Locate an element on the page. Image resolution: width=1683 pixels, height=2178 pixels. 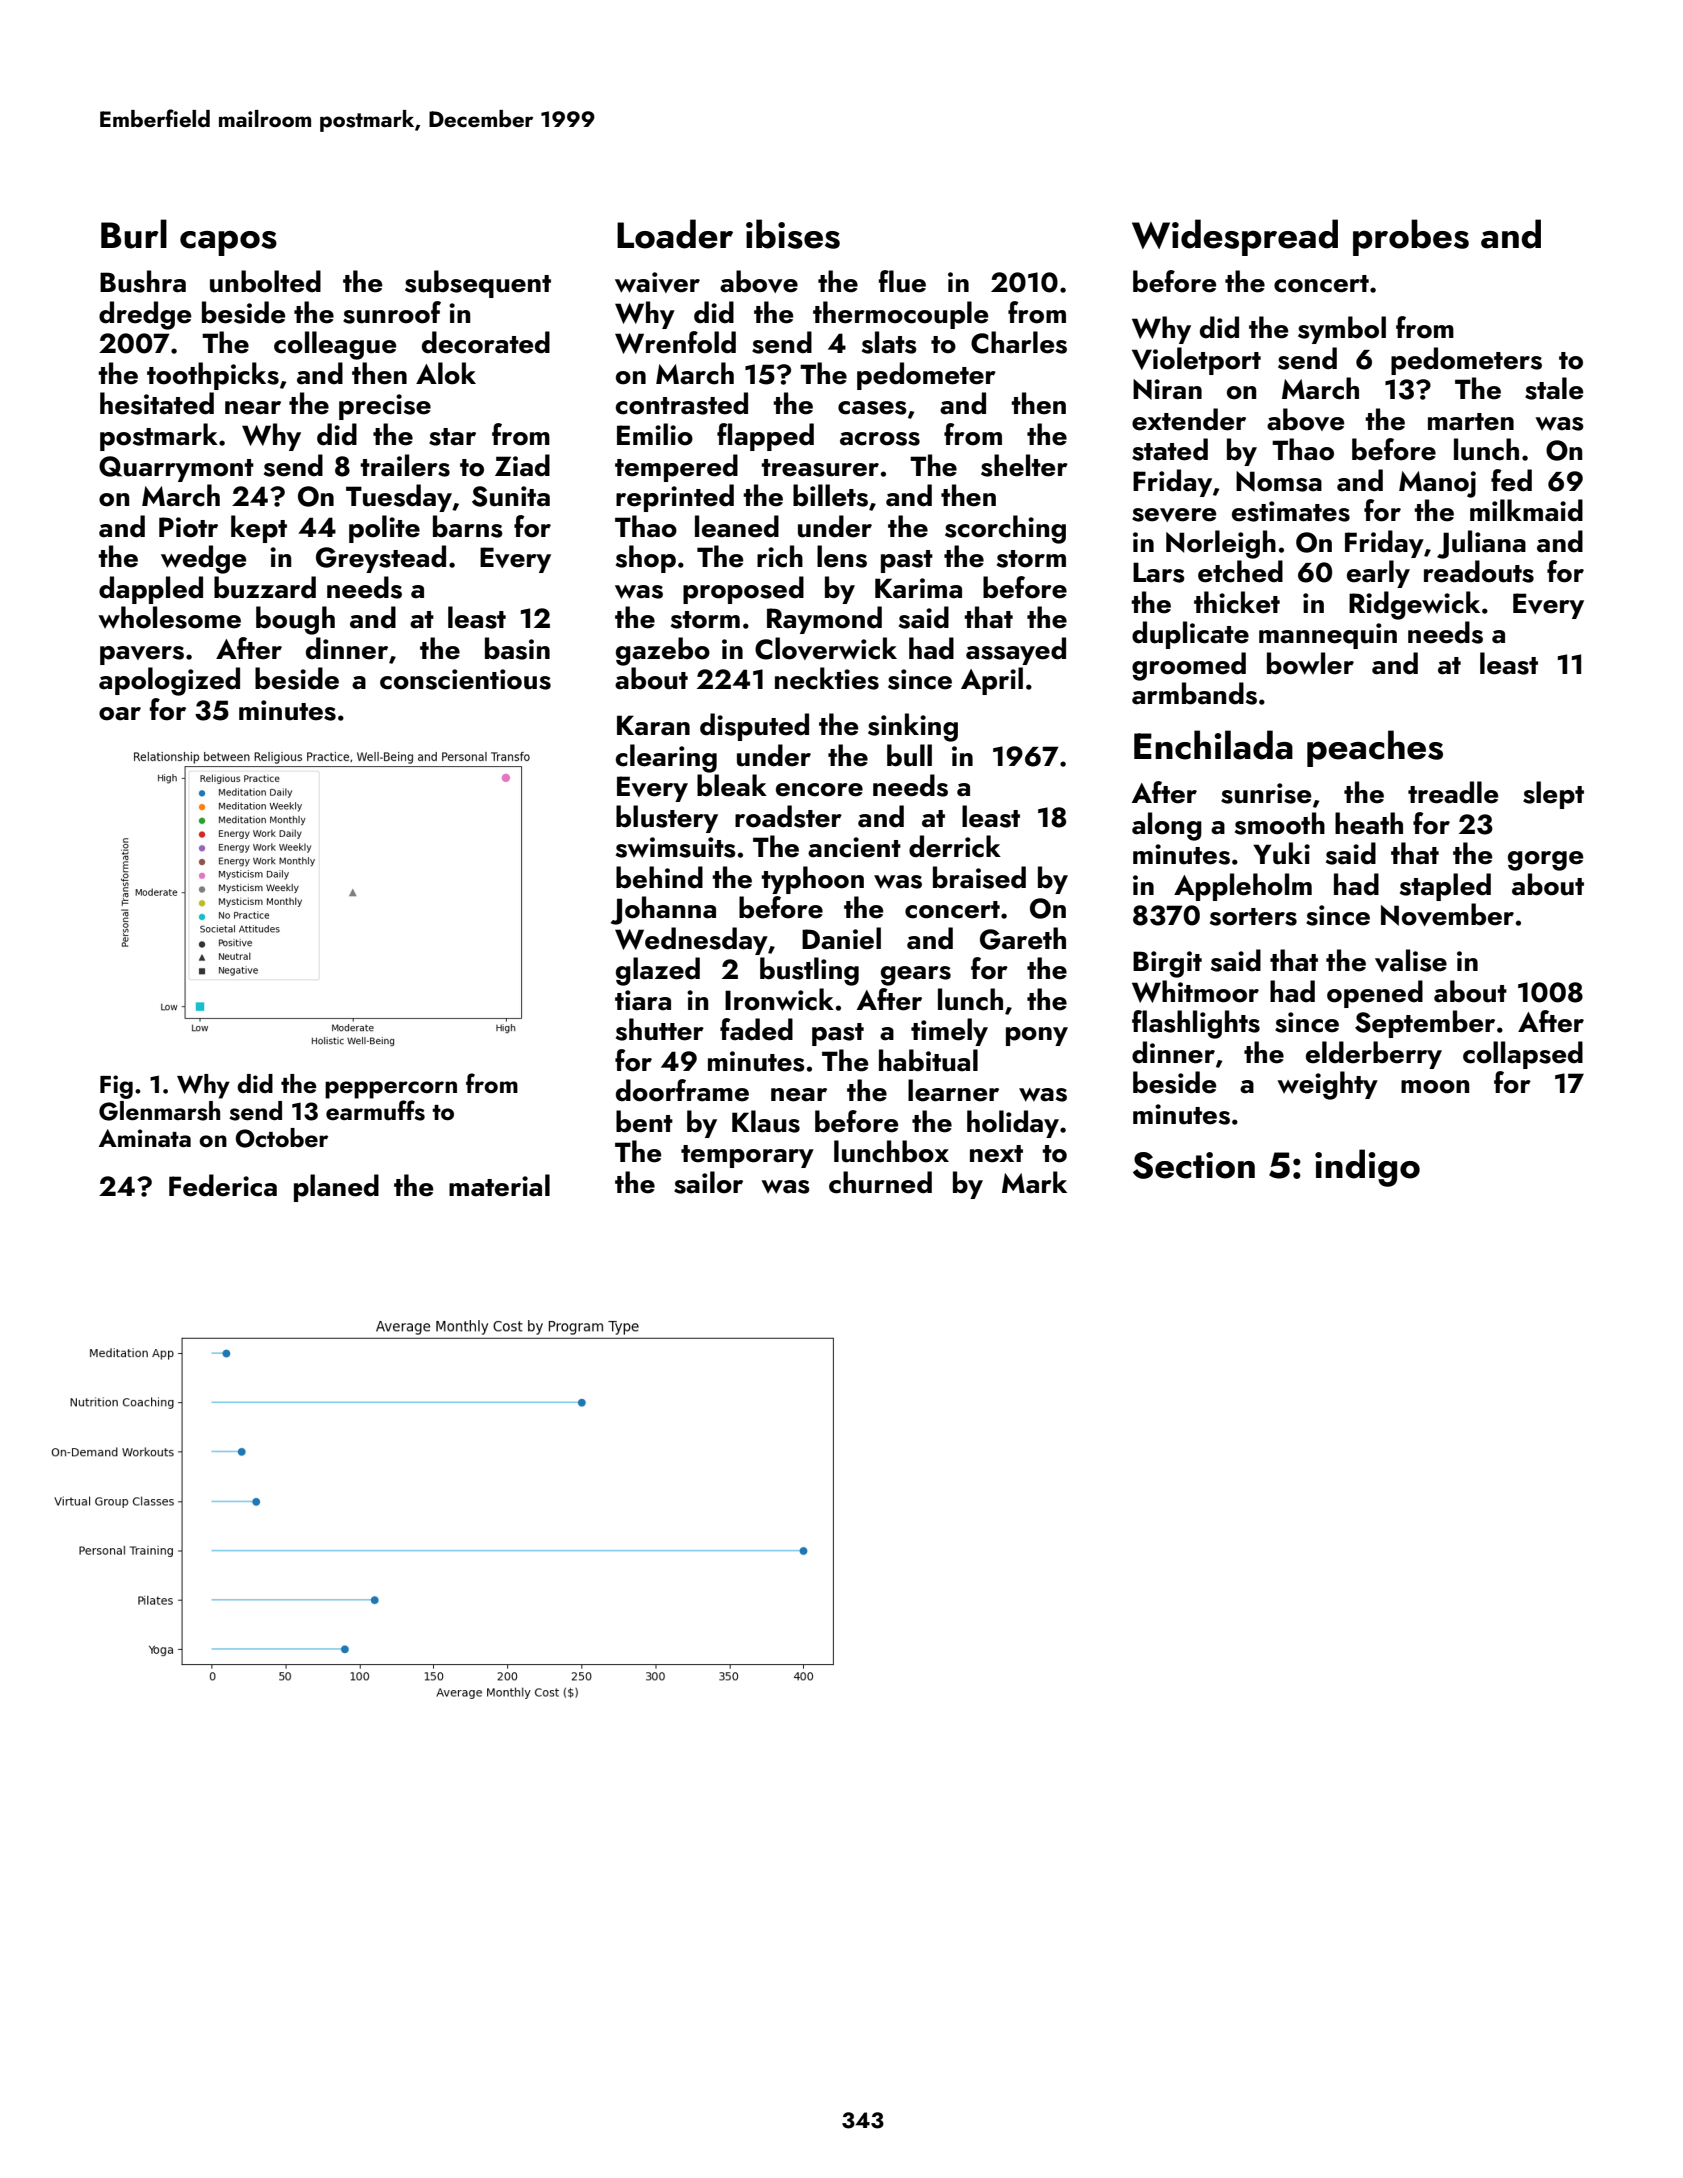
peppercorn is located at coordinates (391, 1090).
